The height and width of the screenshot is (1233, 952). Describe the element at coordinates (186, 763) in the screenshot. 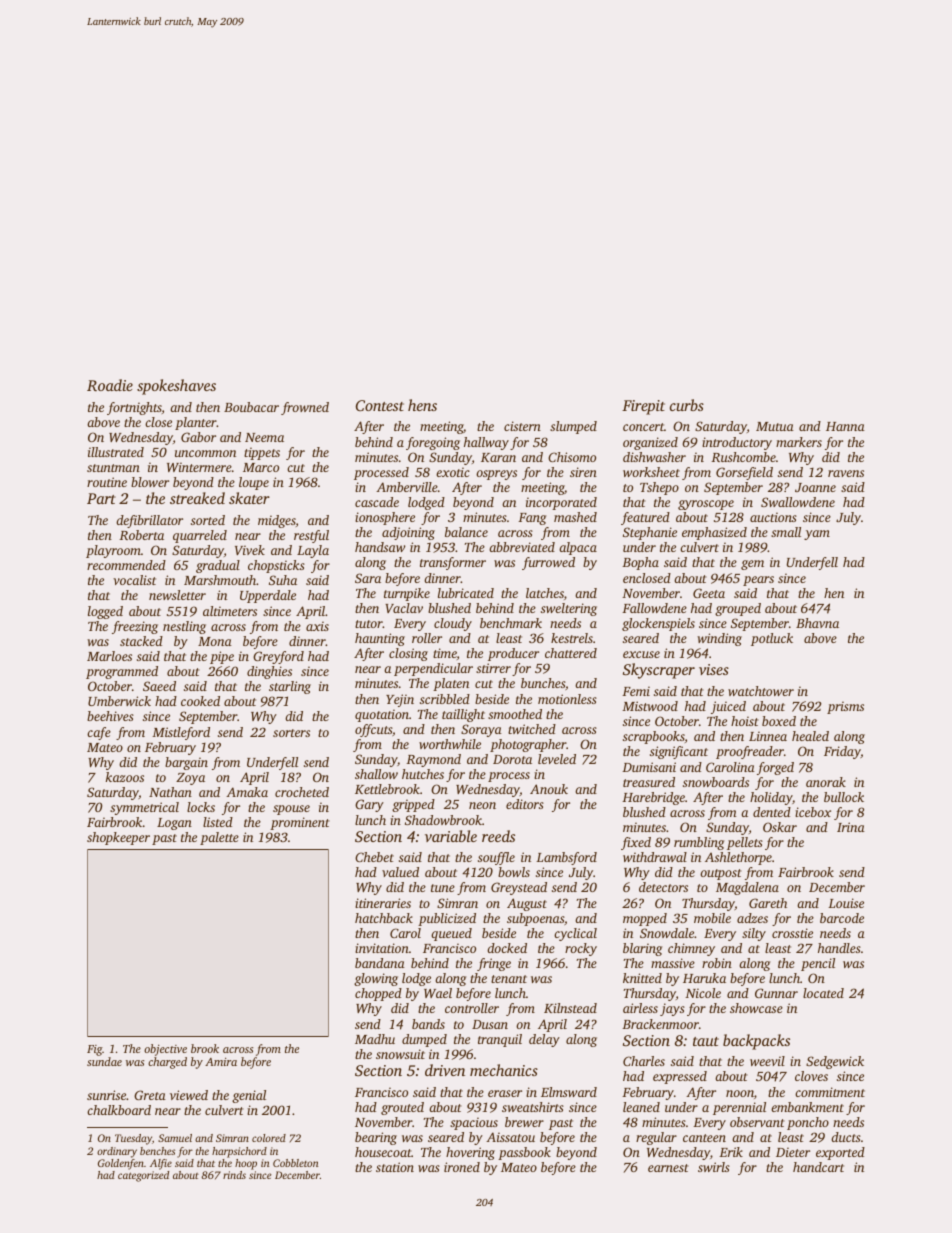

I see `bargain` at that location.
